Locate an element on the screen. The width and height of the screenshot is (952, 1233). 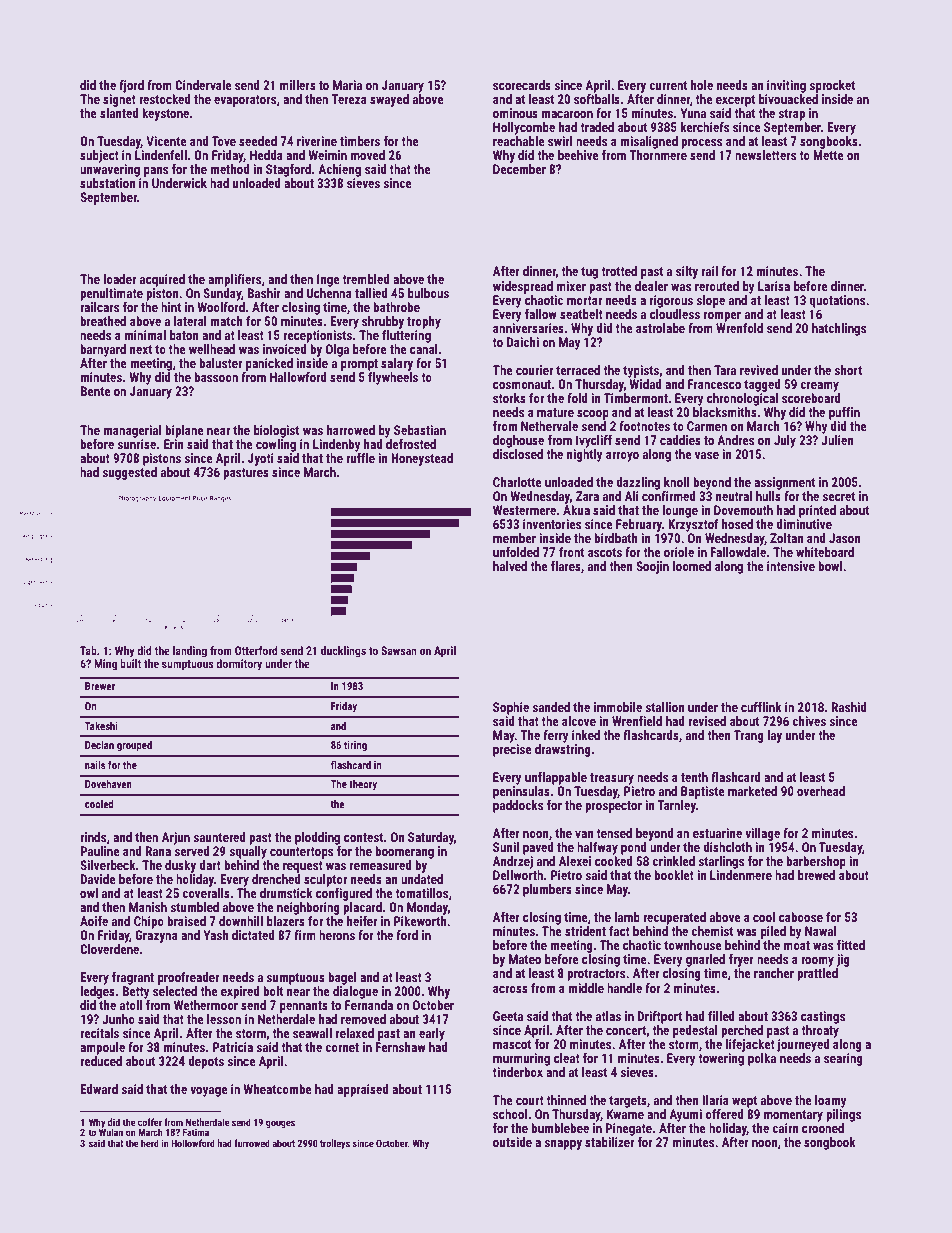
astrolabe is located at coordinates (660, 328).
